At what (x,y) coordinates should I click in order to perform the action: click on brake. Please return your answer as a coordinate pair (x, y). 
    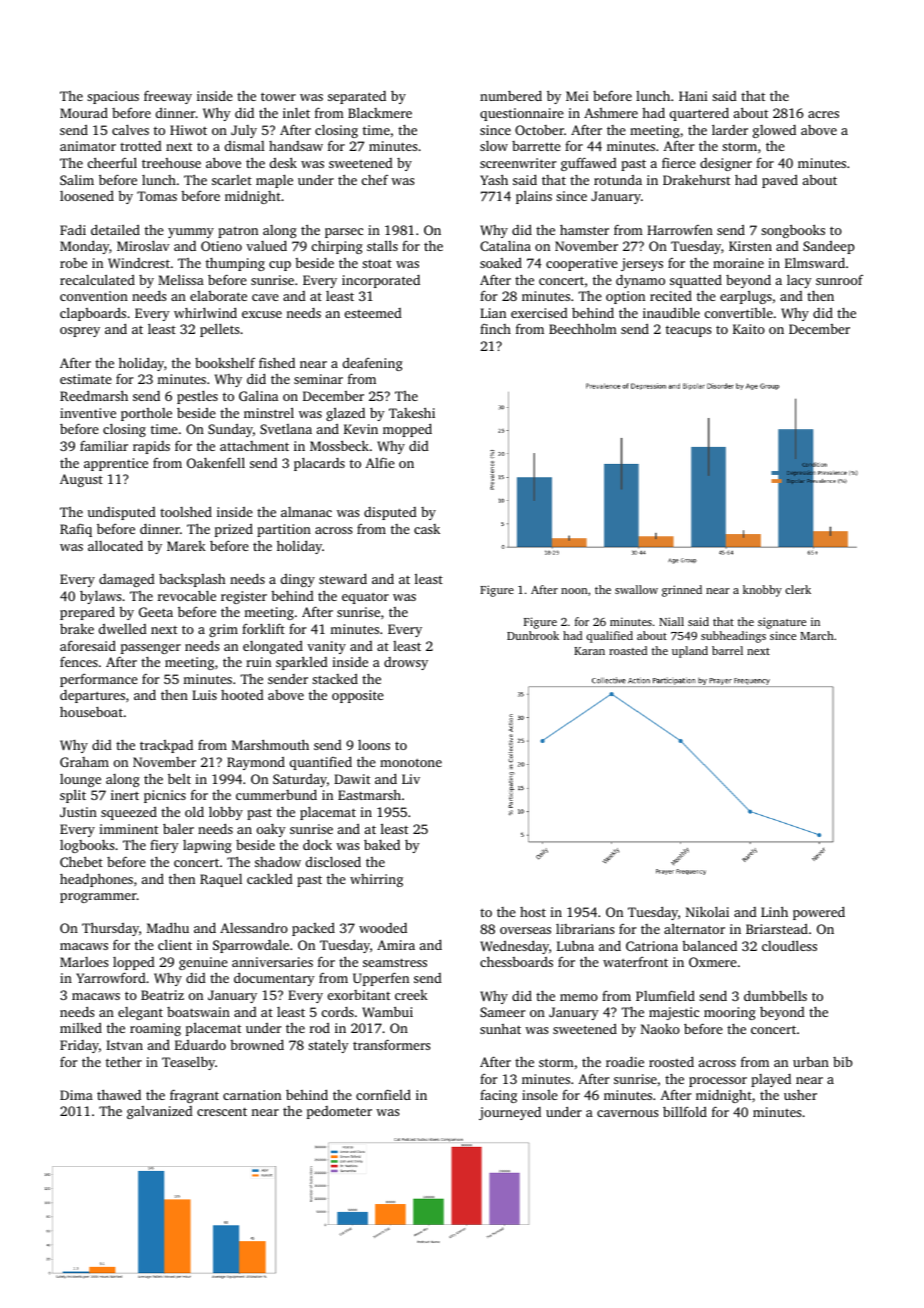
    Looking at the image, I should click on (77, 629).
